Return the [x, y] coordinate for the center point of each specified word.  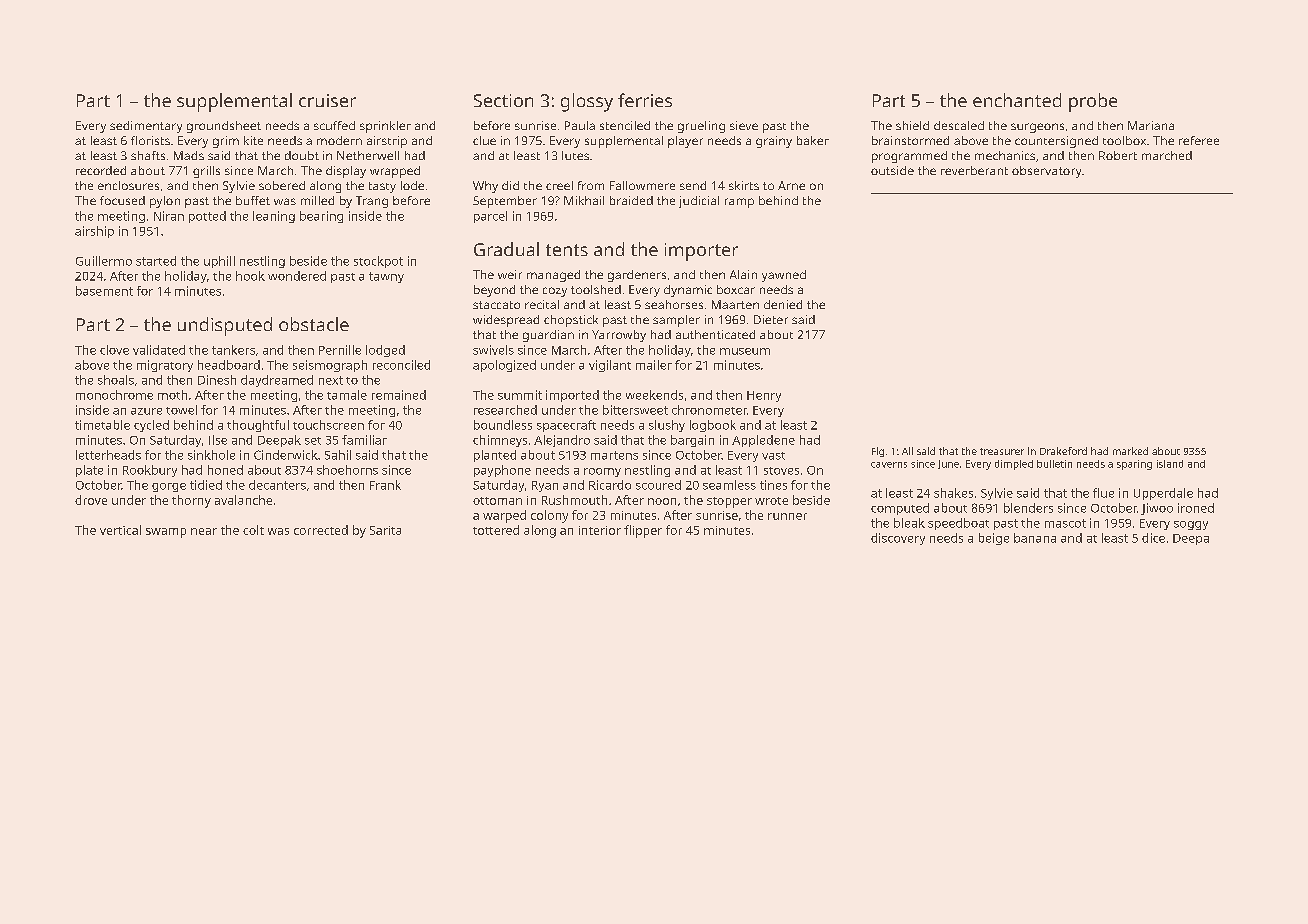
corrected [321, 530]
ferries [645, 100]
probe [1093, 102]
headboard [229, 365]
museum [745, 351]
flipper [643, 531]
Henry [764, 396]
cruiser [327, 100]
